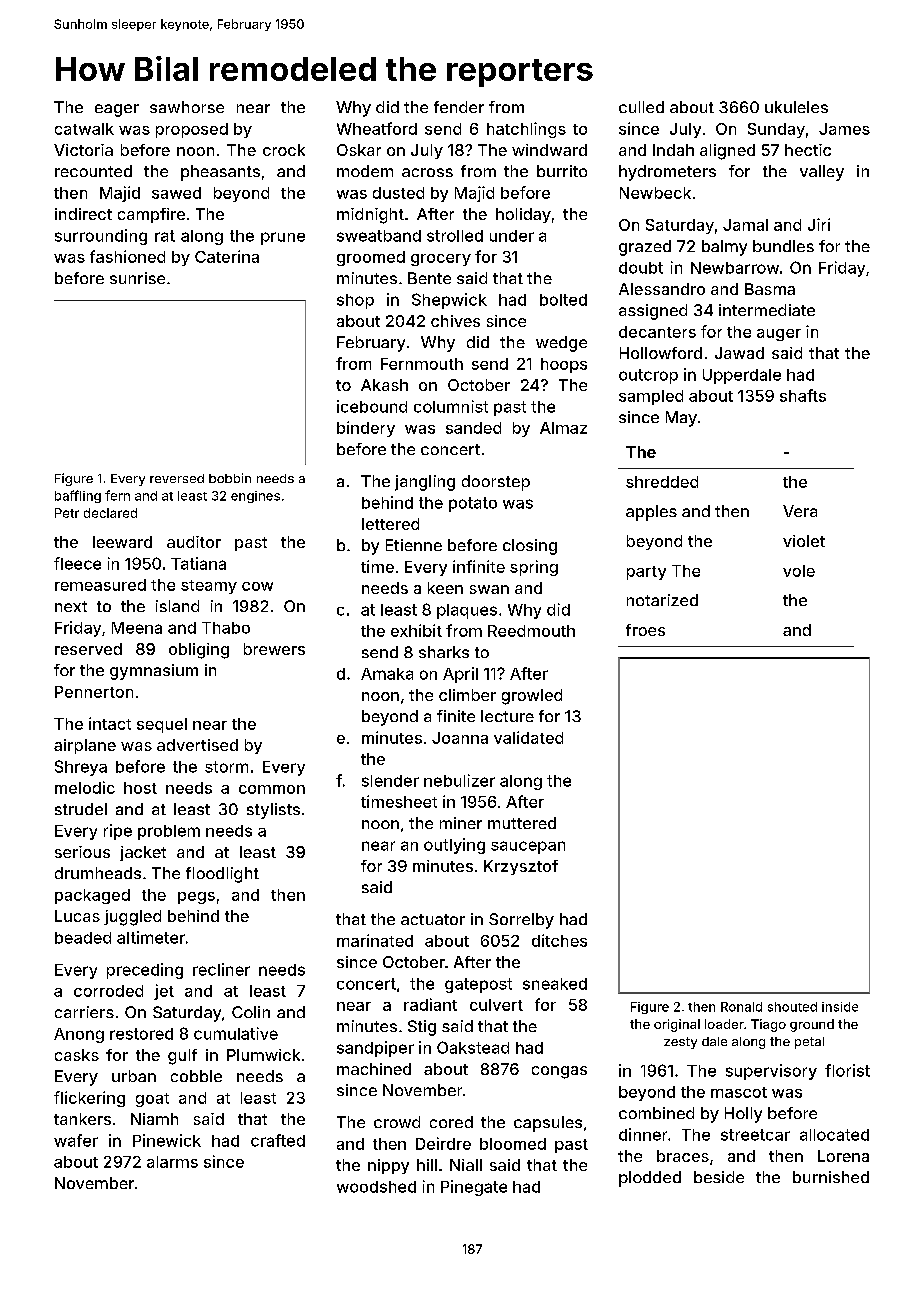 Image resolution: width=924 pixels, height=1308 pixels. What do you see at coordinates (117, 110) in the screenshot?
I see `eager` at bounding box center [117, 110].
